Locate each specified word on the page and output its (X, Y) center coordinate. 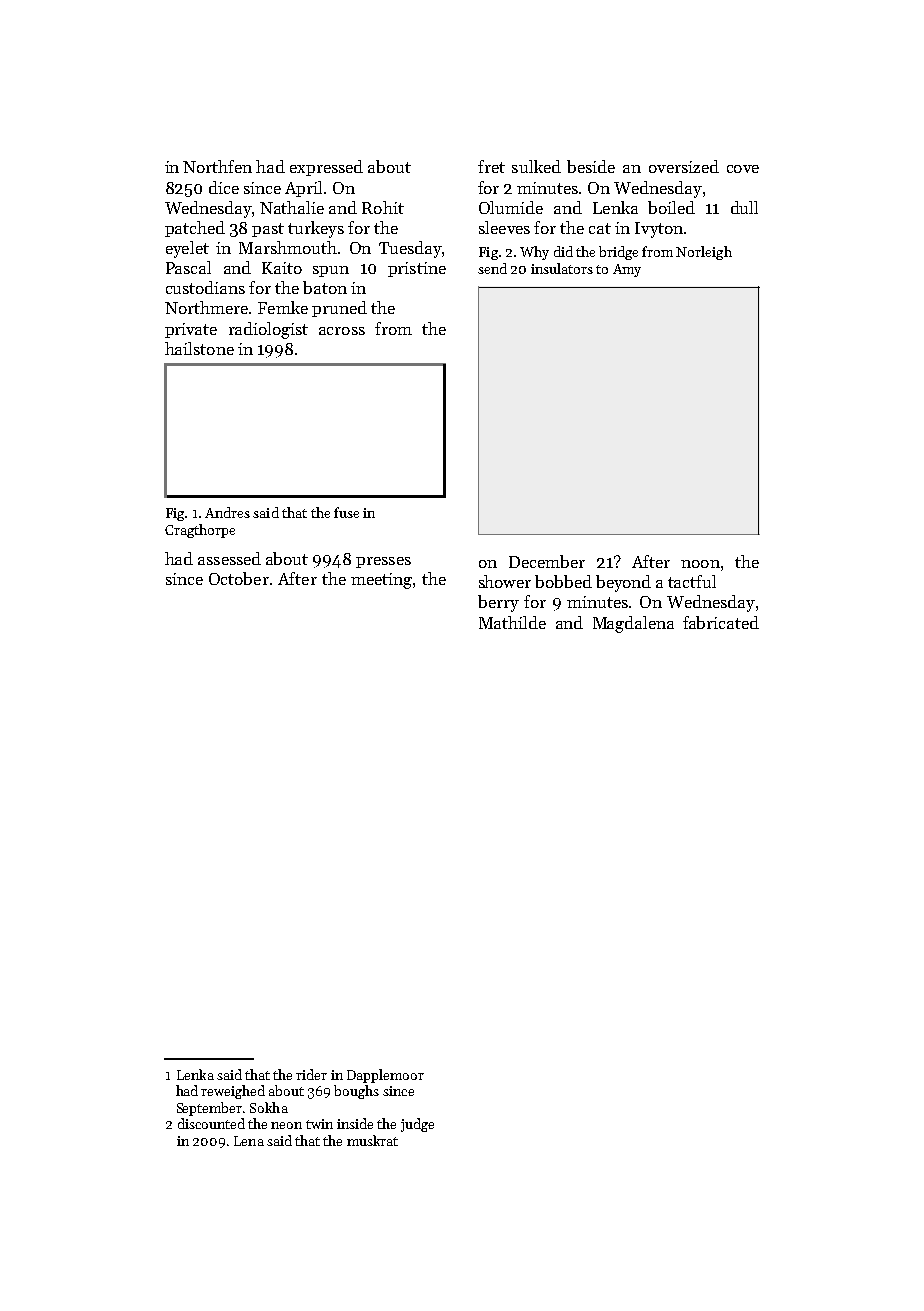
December (547, 561)
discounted (211, 1123)
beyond (623, 583)
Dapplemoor (385, 1076)
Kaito (282, 268)
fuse (346, 512)
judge (417, 1125)
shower (505, 581)
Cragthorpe (200, 531)
